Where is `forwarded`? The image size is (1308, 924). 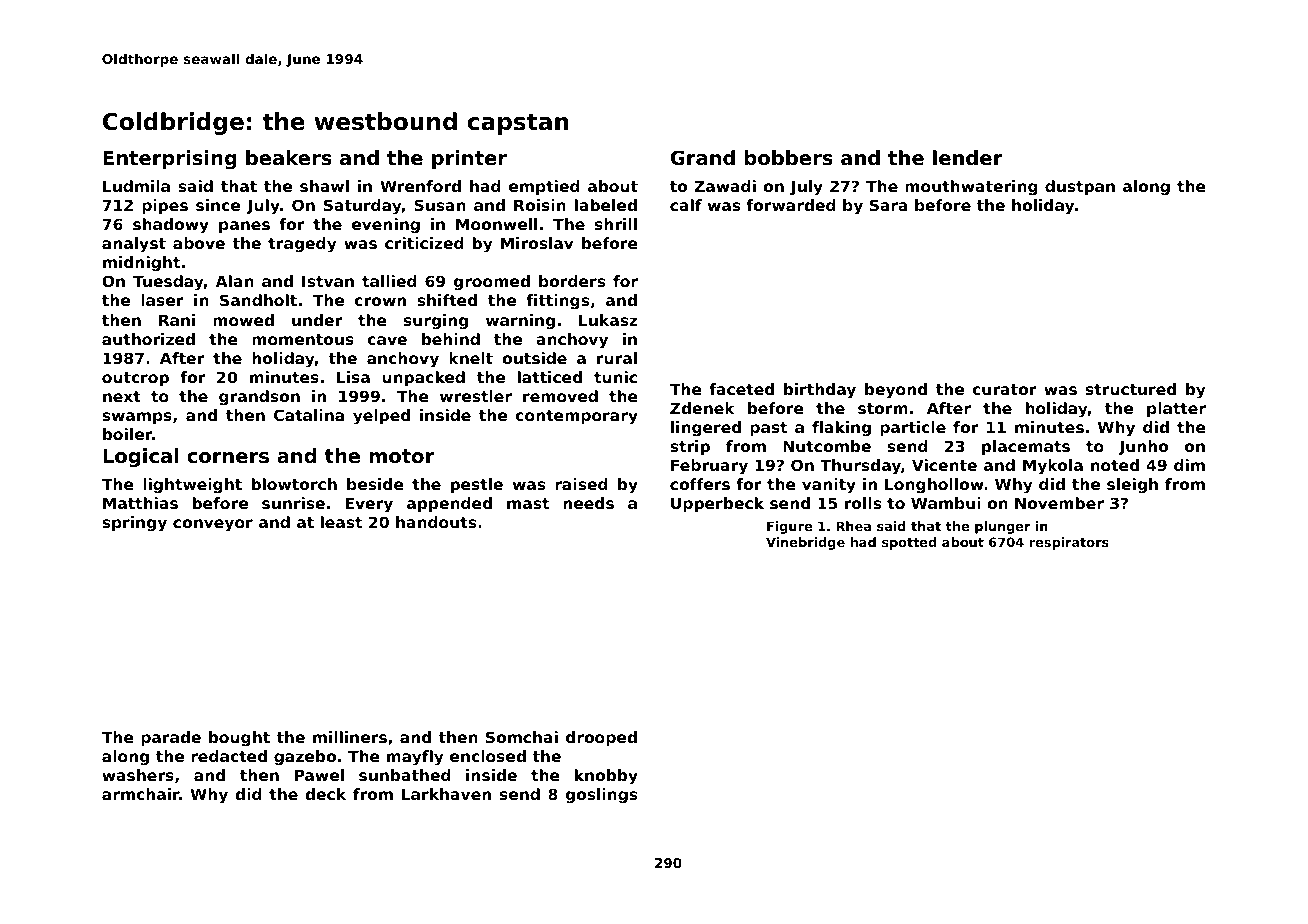 forwarded is located at coordinates (791, 205).
